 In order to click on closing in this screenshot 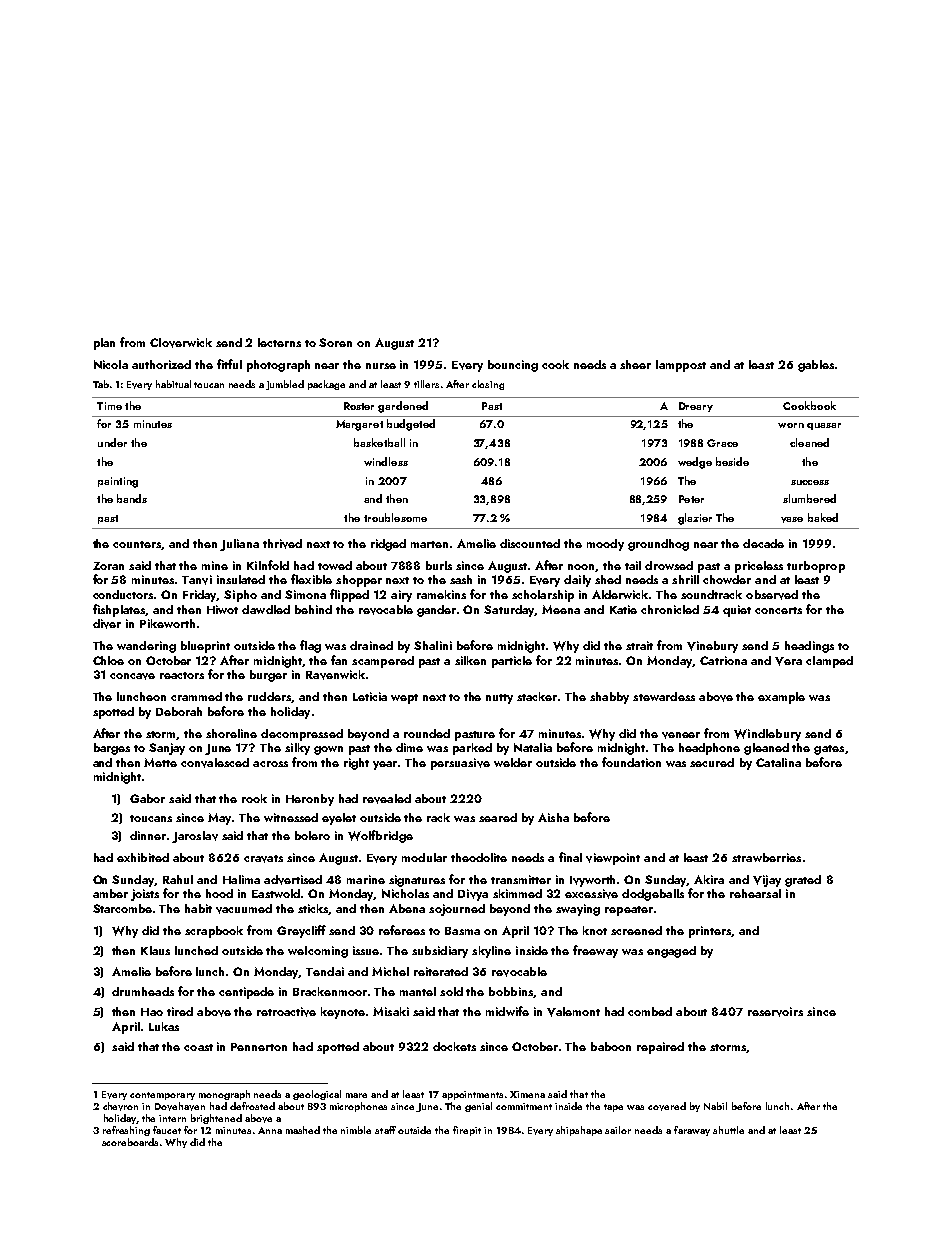, I will do `click(488, 385)`.
